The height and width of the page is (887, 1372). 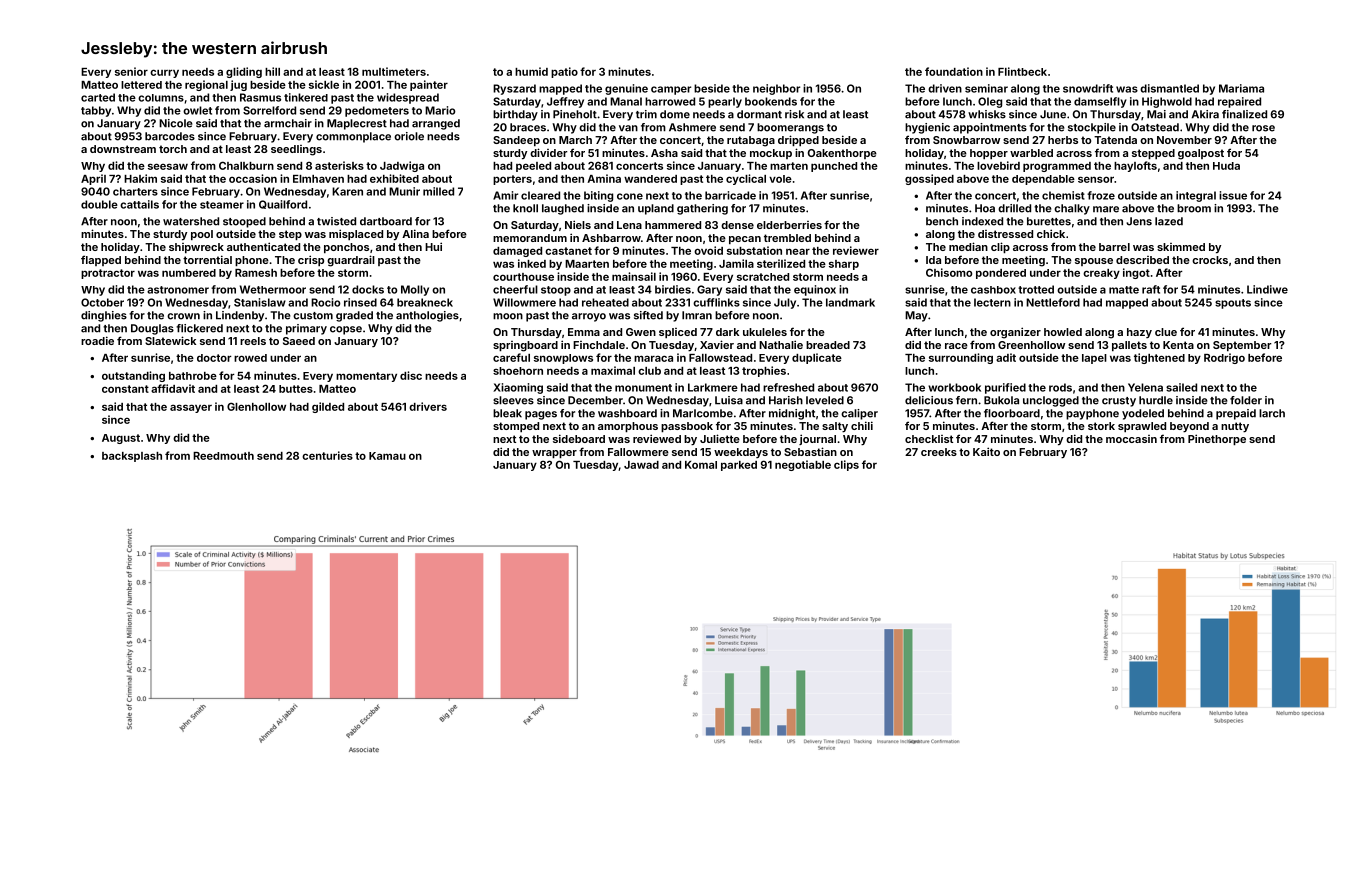 I want to click on seesaw, so click(x=168, y=166).
